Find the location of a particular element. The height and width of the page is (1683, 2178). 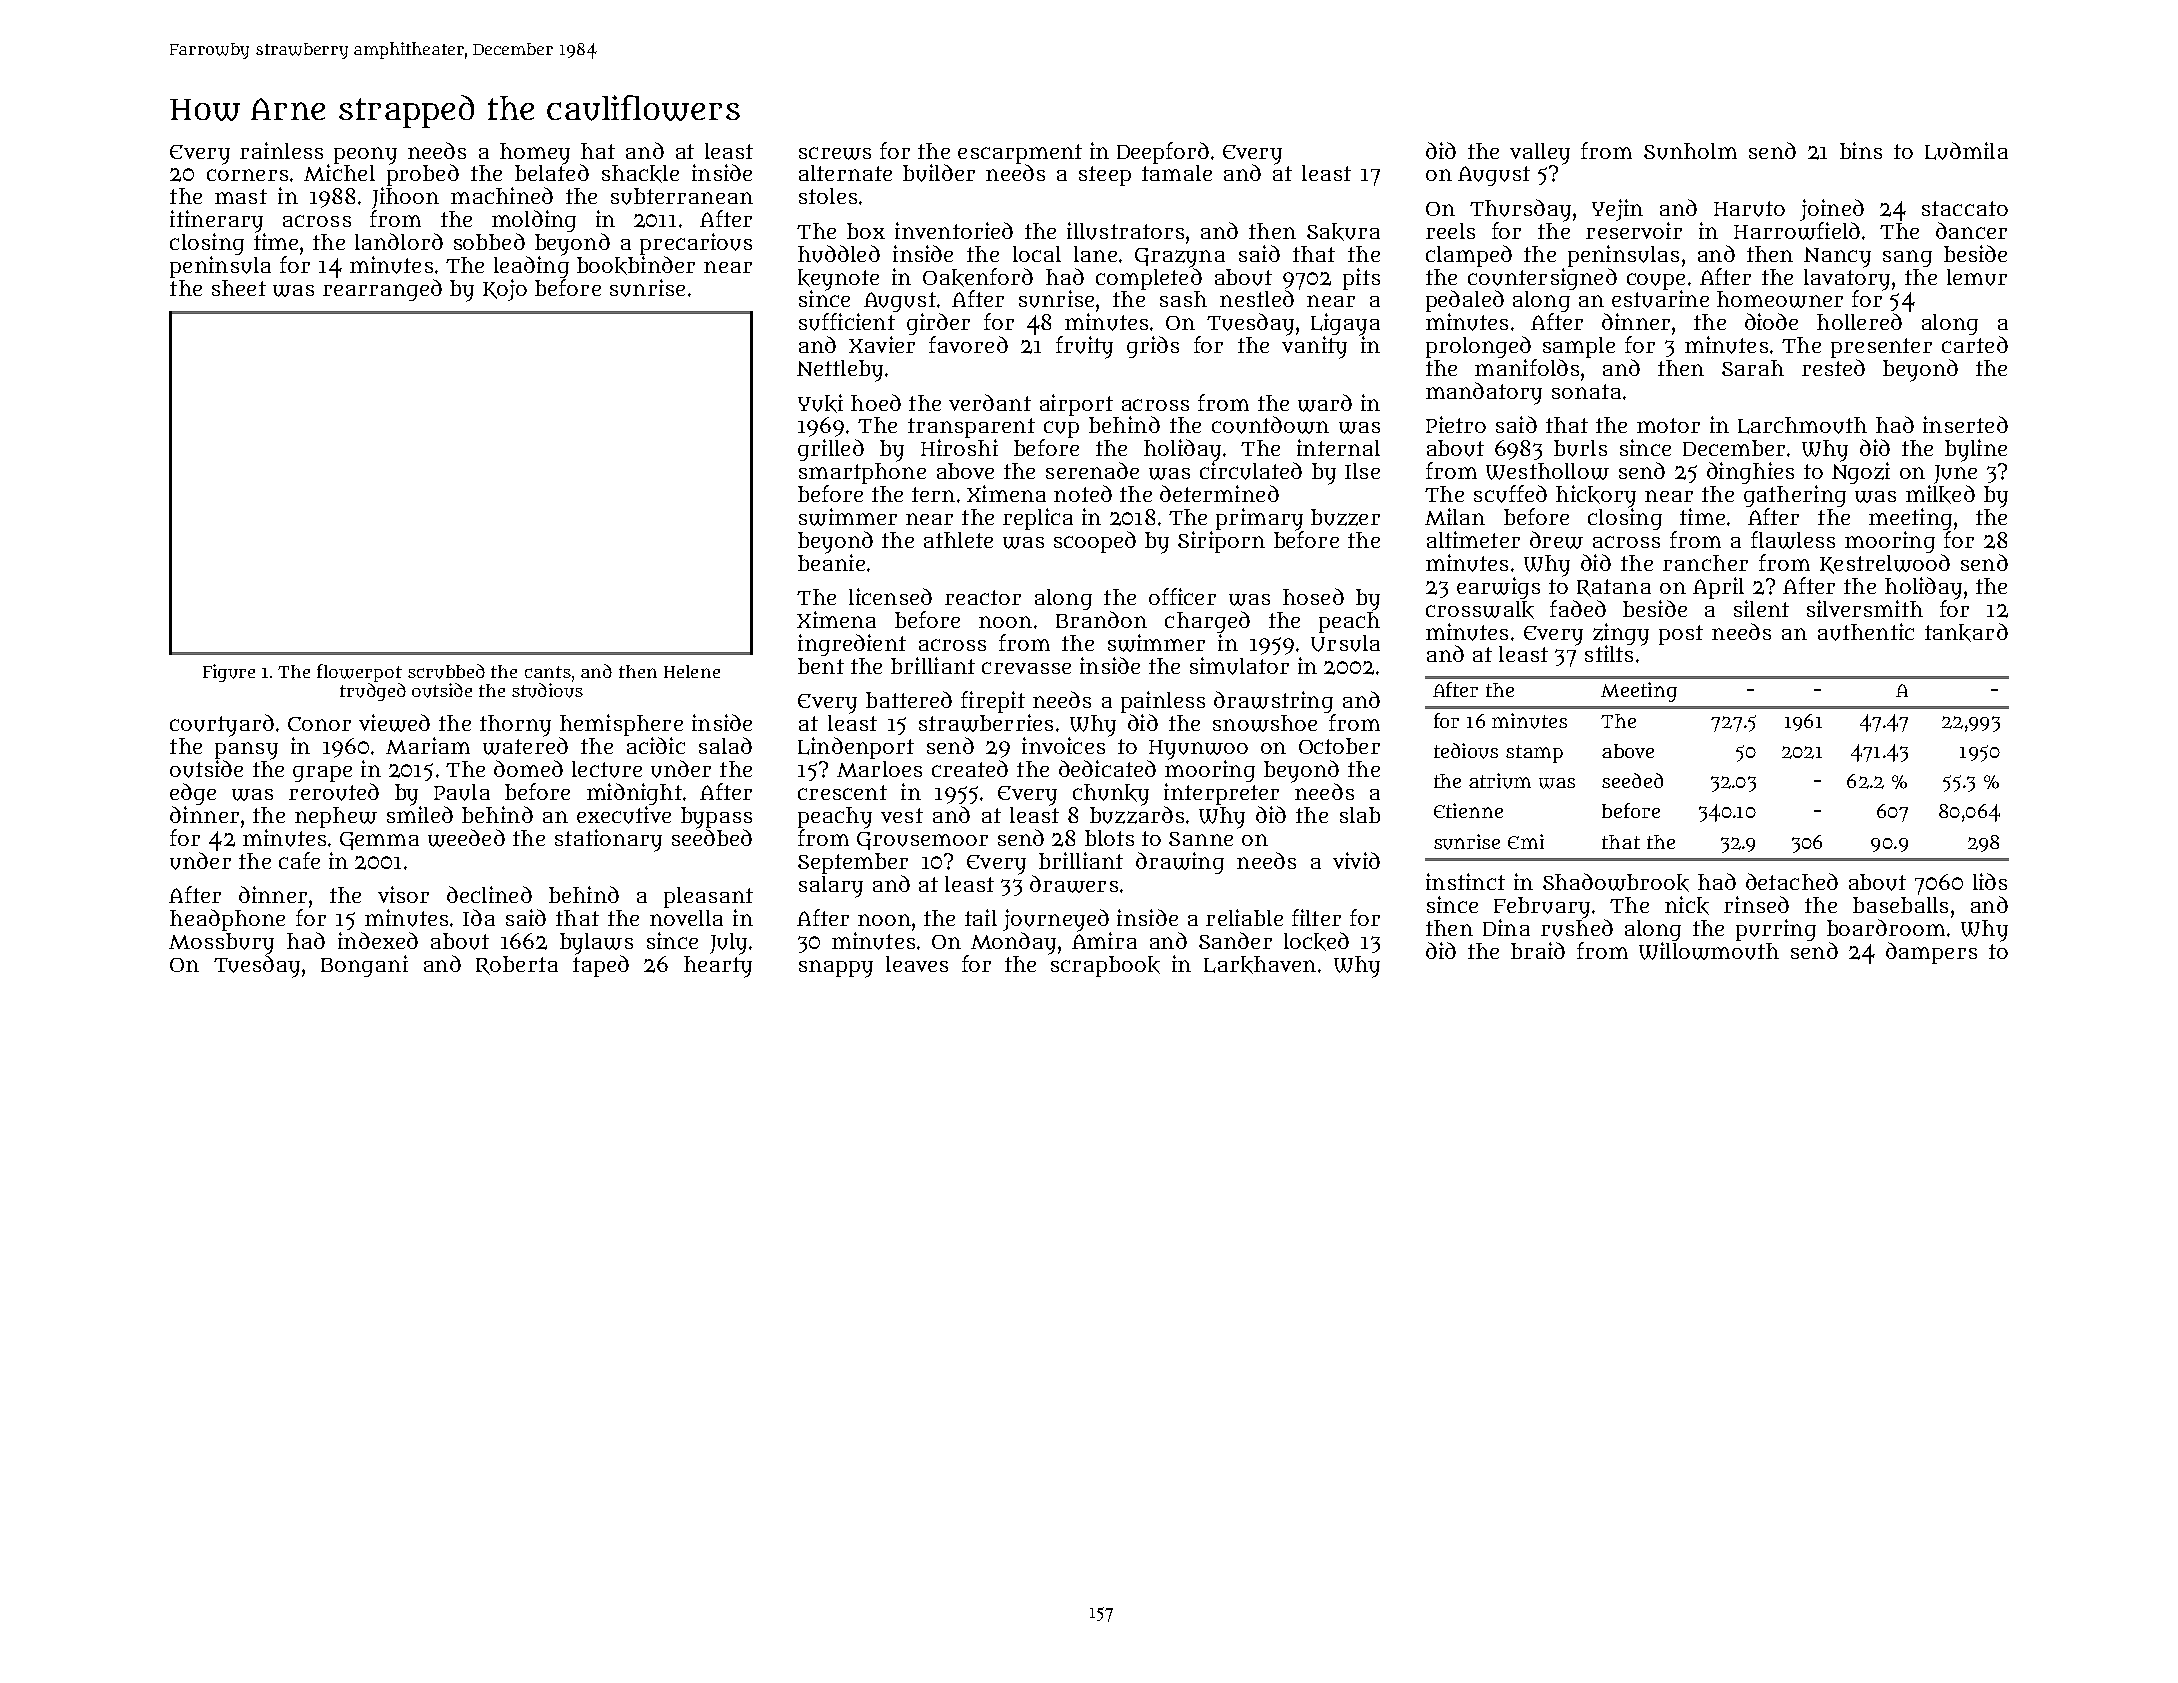

studious is located at coordinates (547, 690).
